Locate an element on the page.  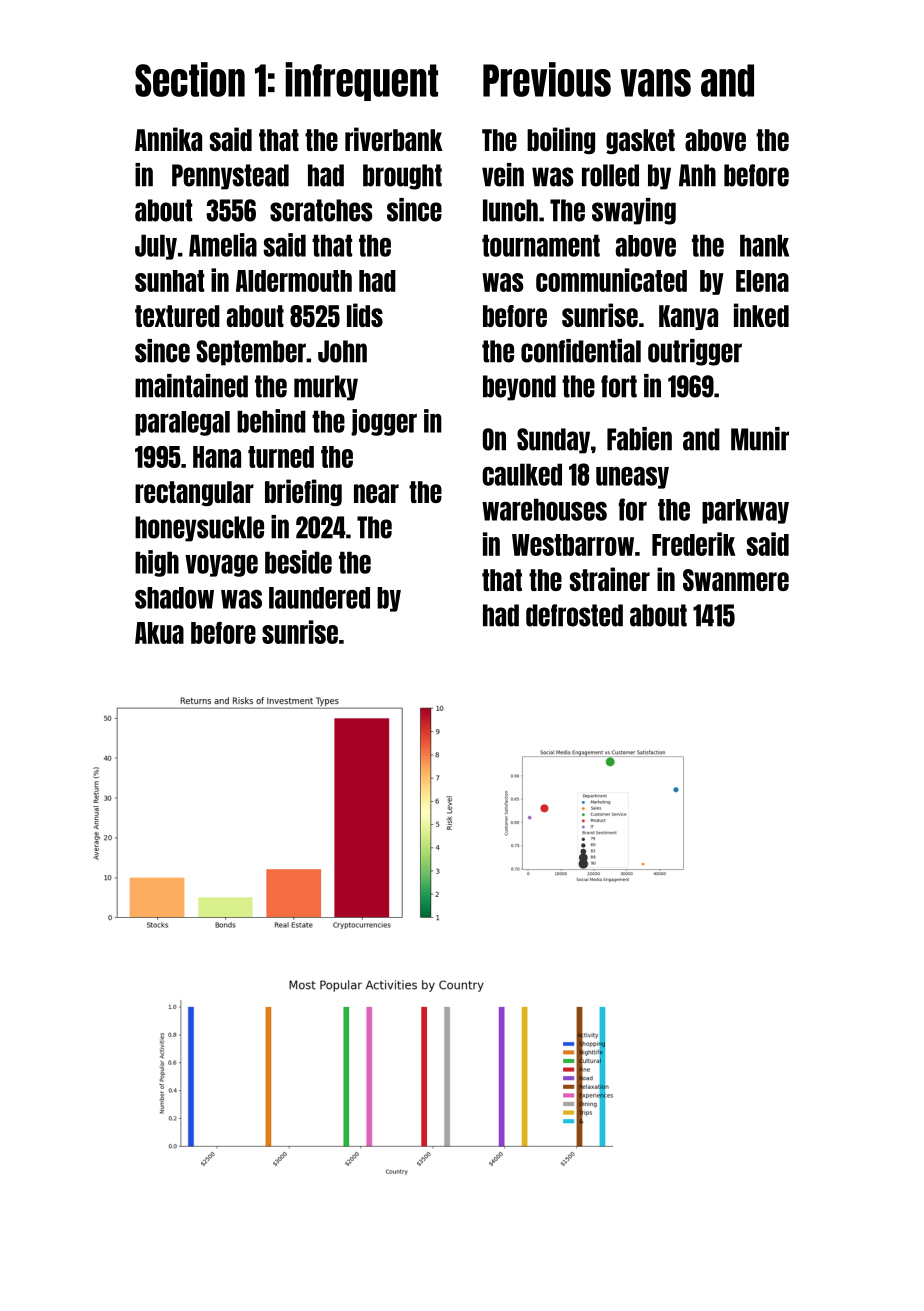
Westbarrow is located at coordinates (573, 545).
